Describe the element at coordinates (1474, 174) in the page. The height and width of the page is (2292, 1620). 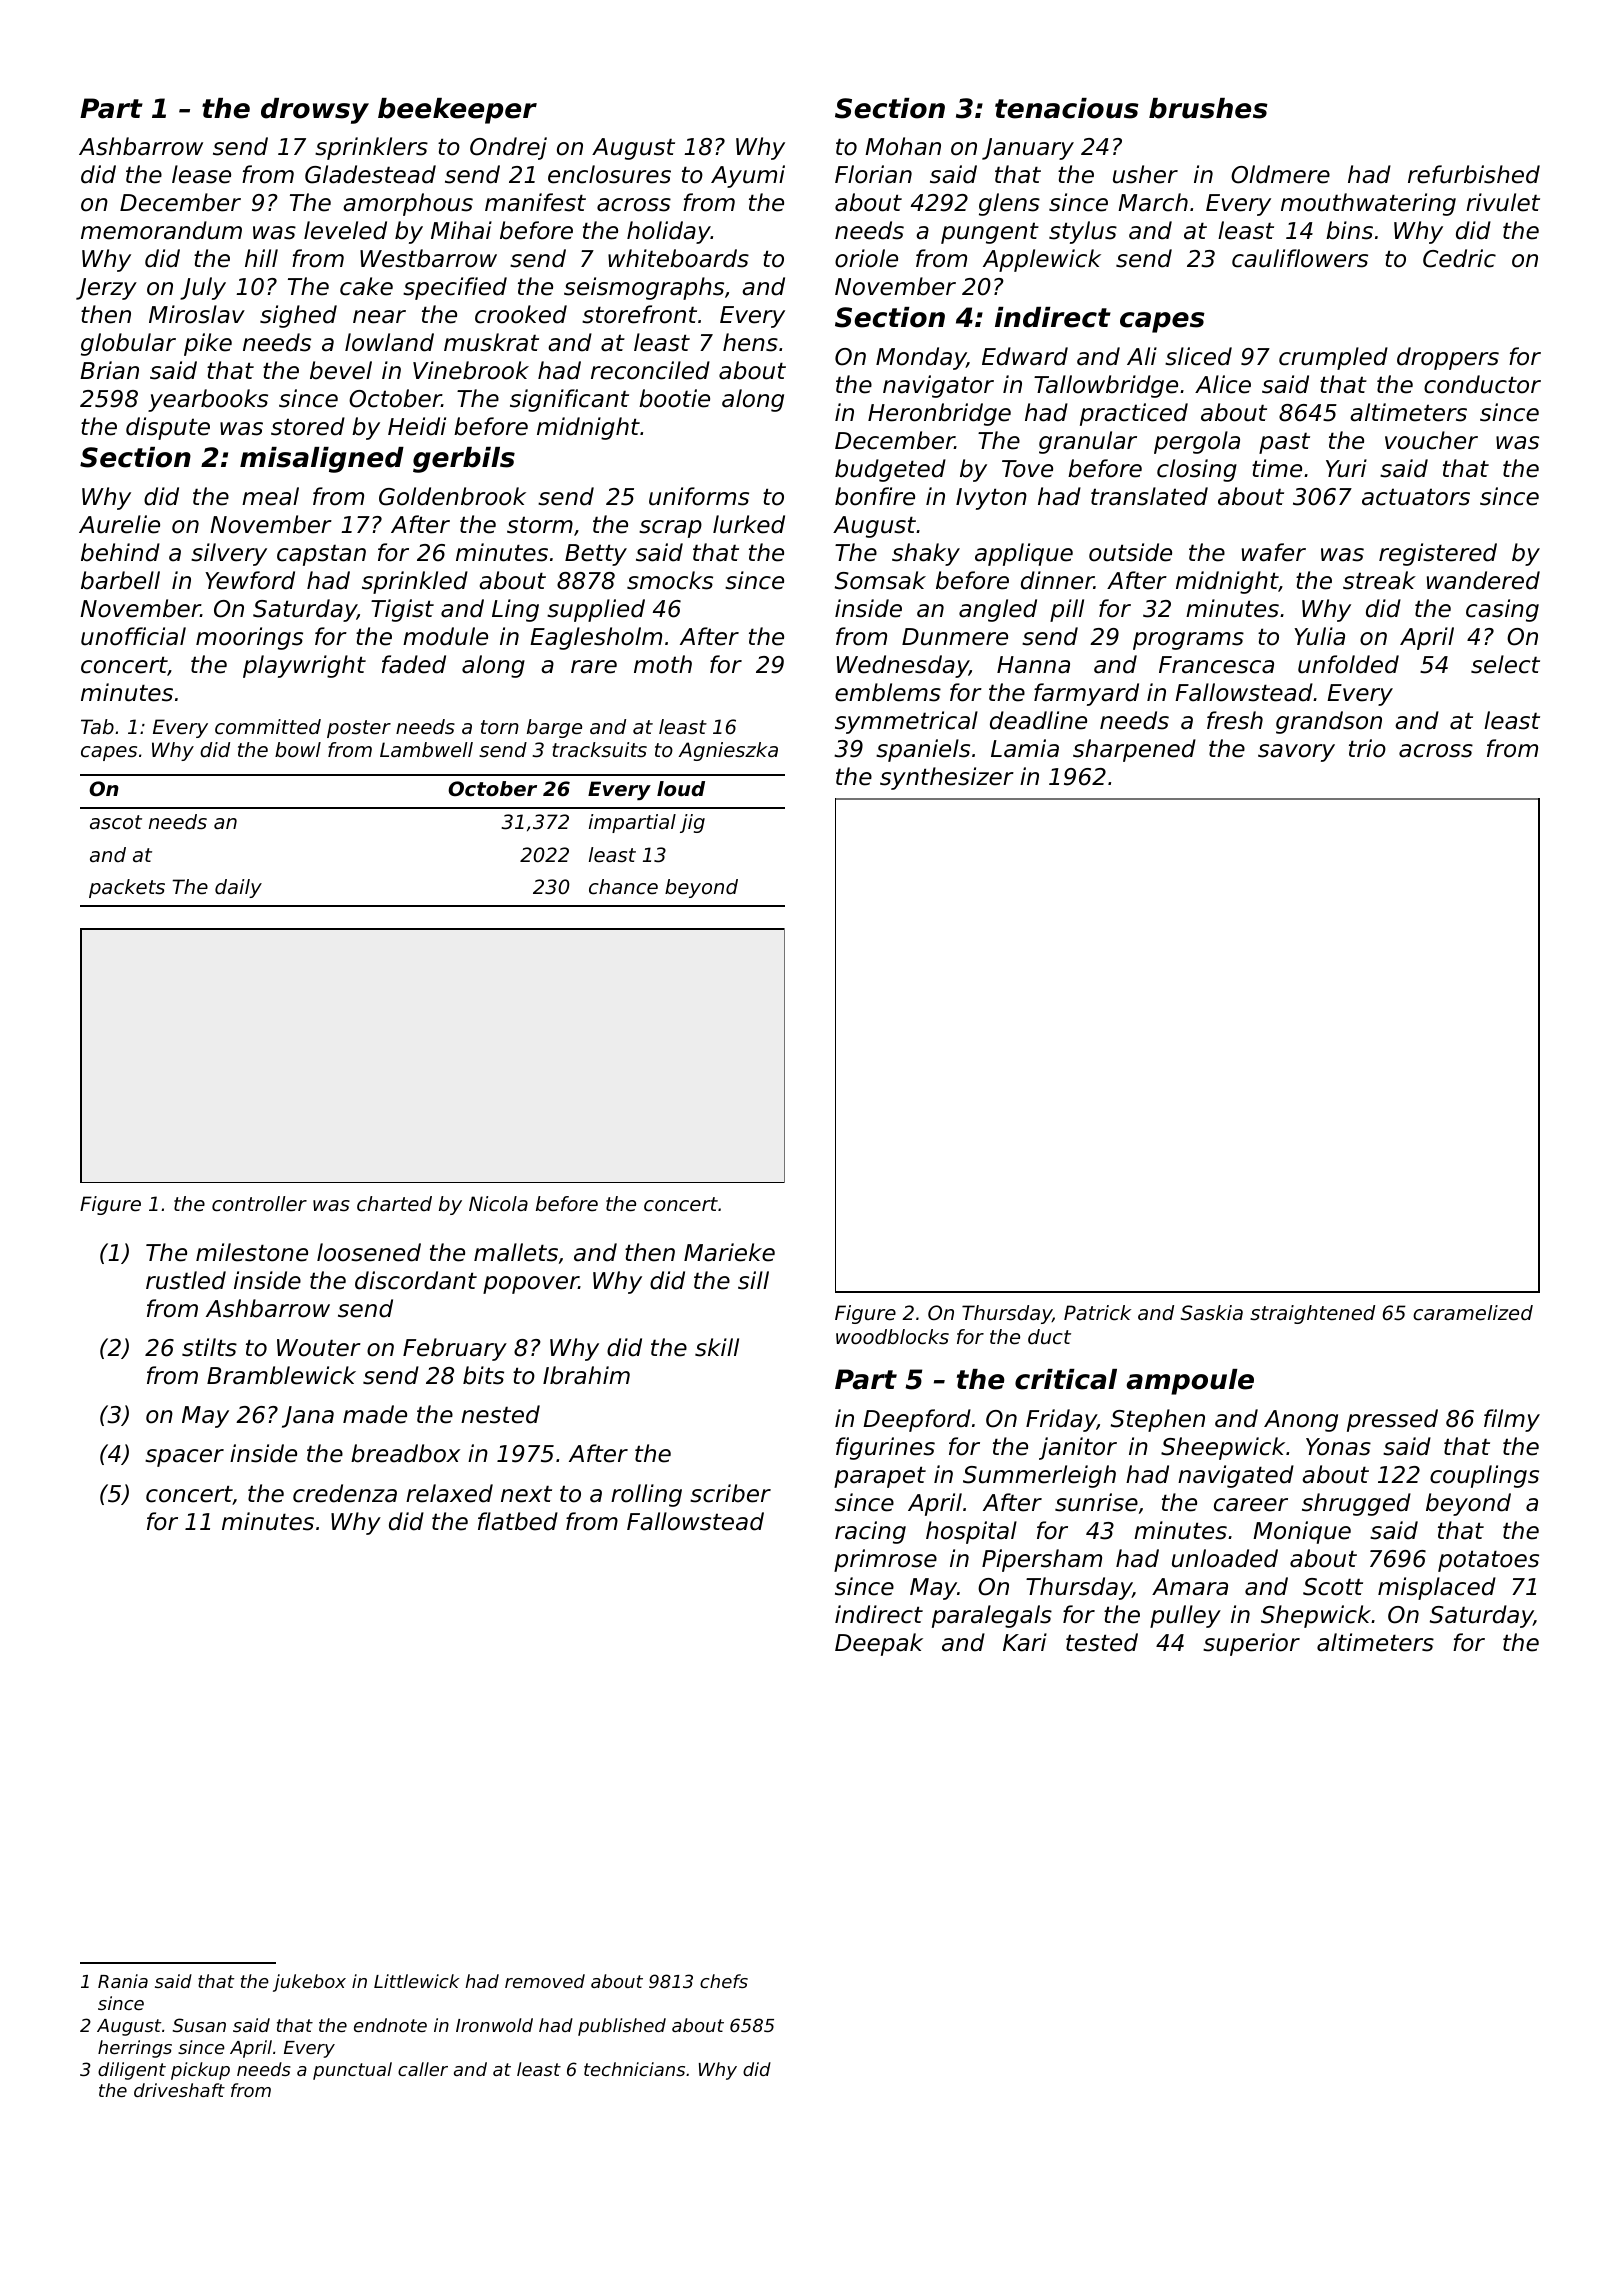
I see `refurbished` at that location.
